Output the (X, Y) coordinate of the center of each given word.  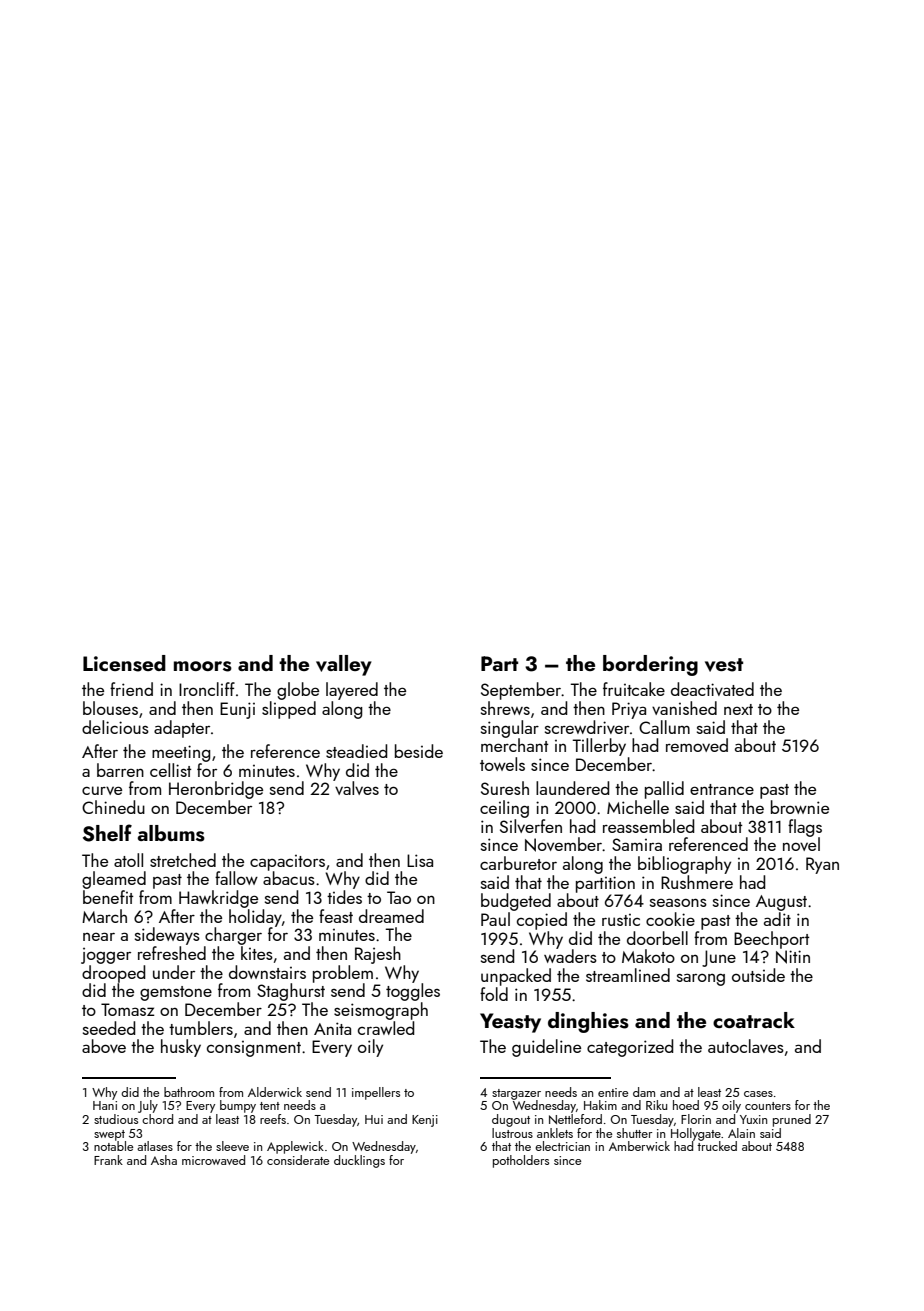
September (521, 691)
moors (203, 666)
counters (768, 1106)
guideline (546, 1048)
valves (357, 788)
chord (157, 1119)
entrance (722, 789)
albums (171, 833)
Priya (629, 710)
